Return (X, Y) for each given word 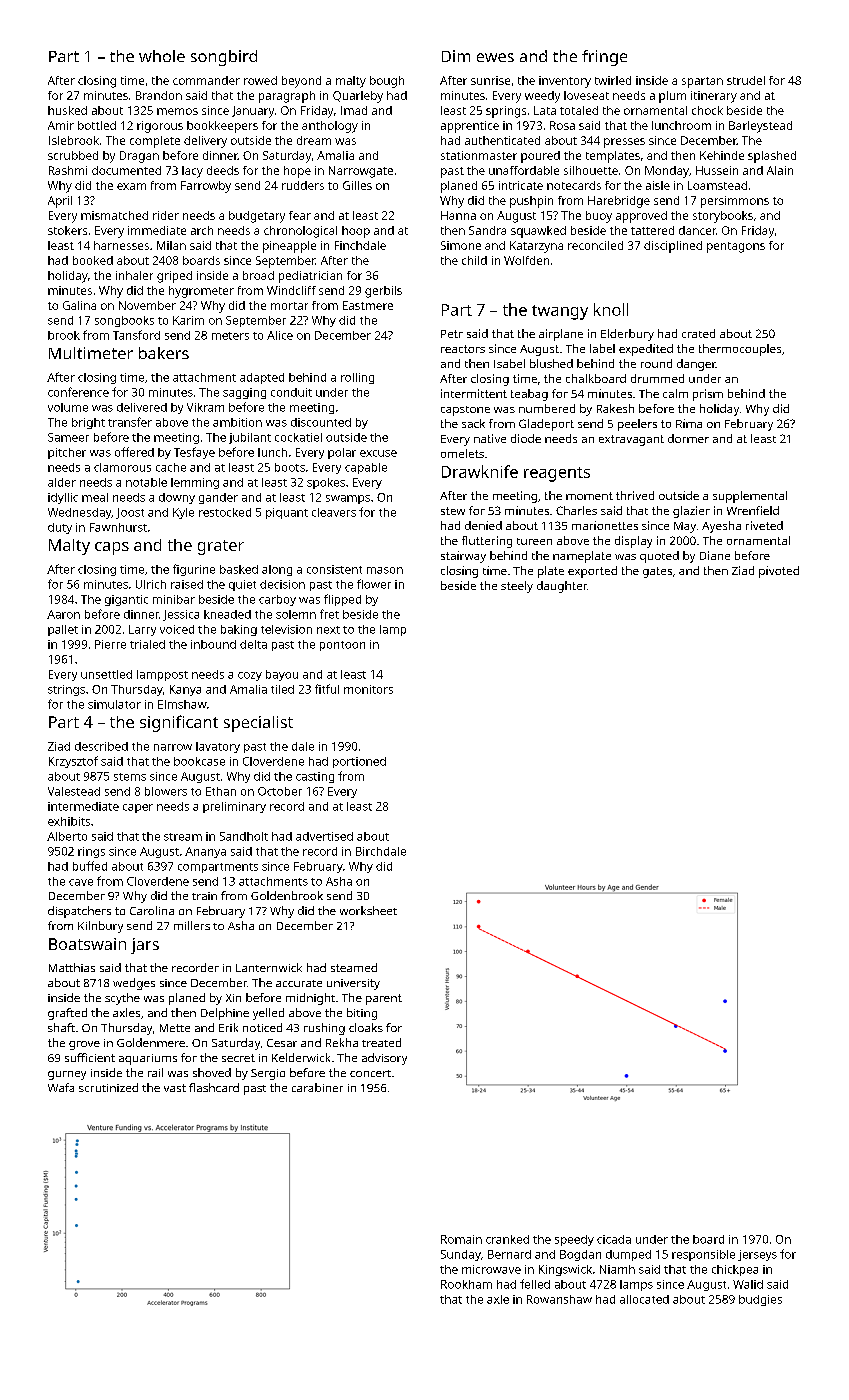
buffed (90, 866)
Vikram (205, 407)
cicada (614, 1239)
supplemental (750, 497)
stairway (463, 557)
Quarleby (358, 97)
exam (131, 186)
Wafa (61, 1087)
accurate (299, 983)
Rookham (466, 1284)
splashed (772, 157)
